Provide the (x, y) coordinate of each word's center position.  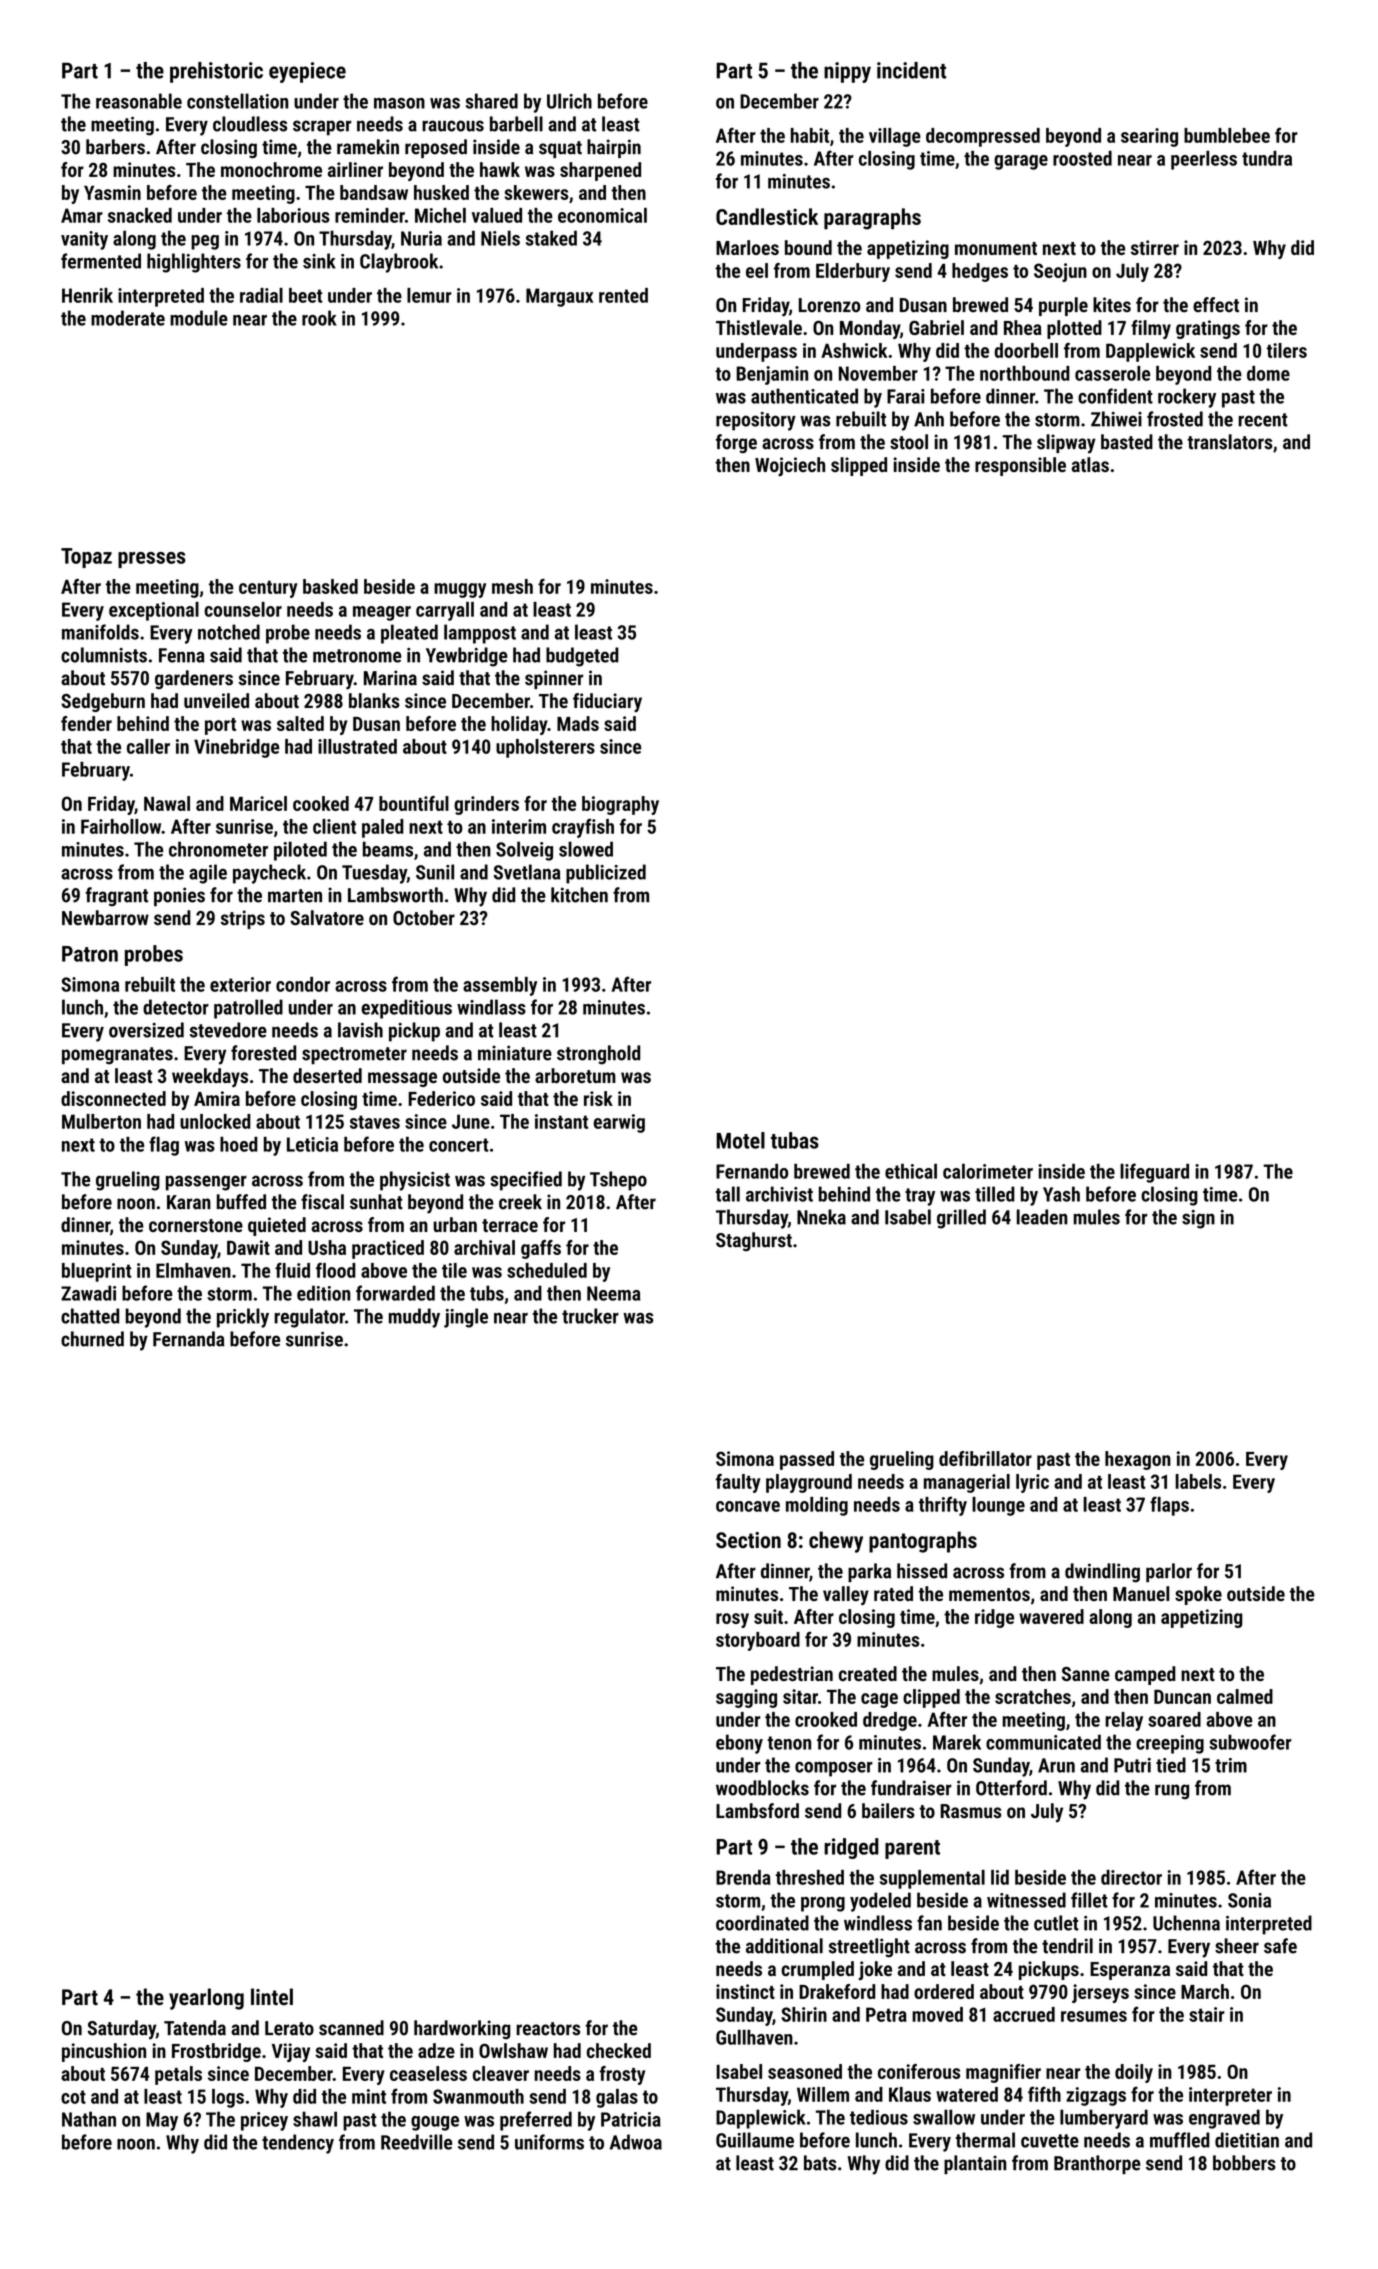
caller (148, 746)
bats (820, 2163)
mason (399, 103)
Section (748, 1540)
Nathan (89, 2119)
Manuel (1141, 1593)
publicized (606, 874)
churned (92, 1339)
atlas (1090, 464)
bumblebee (1227, 135)
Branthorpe (1097, 2164)
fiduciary (607, 702)
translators (1229, 442)
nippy (847, 72)
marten (295, 896)
